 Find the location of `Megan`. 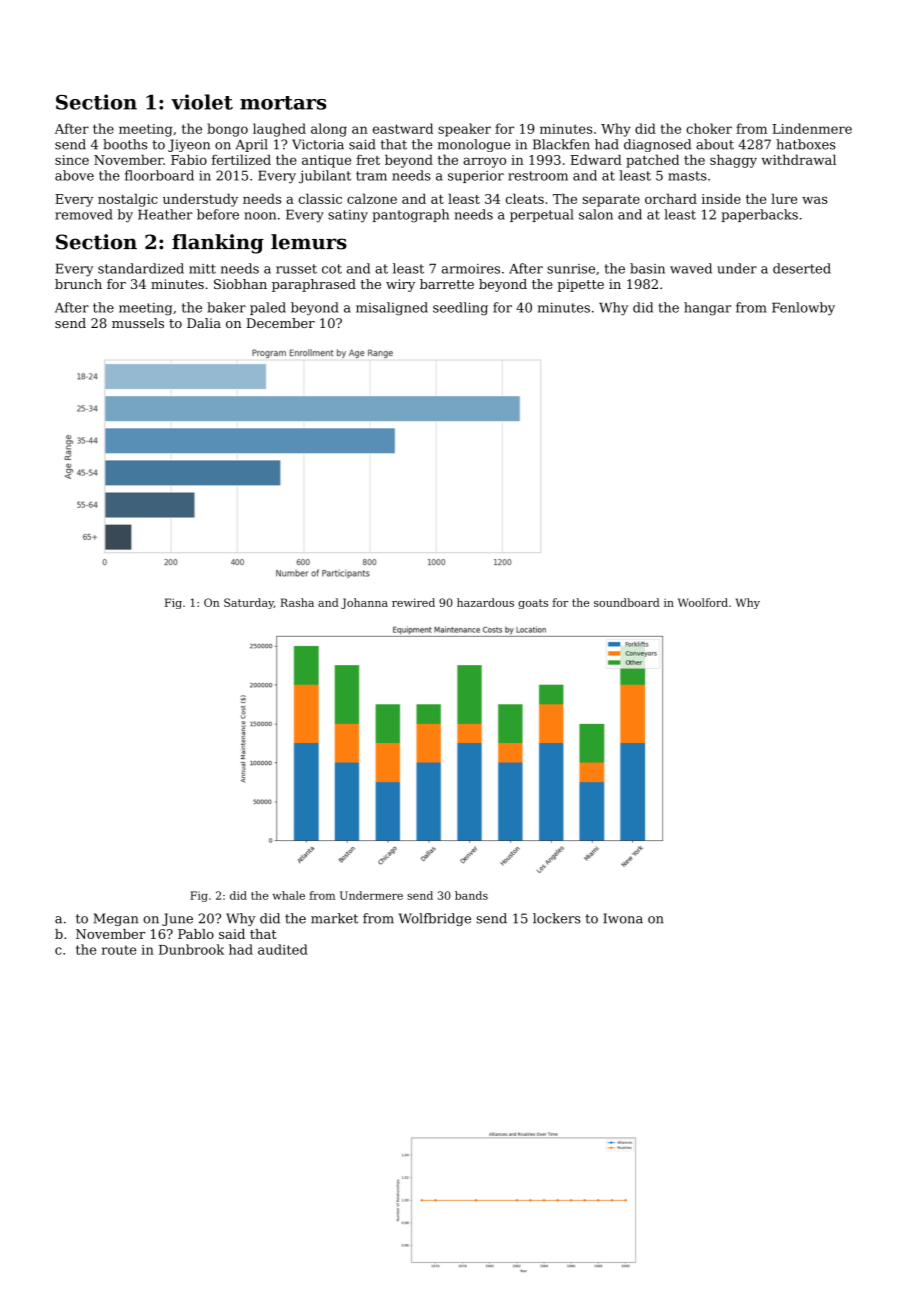

Megan is located at coordinates (116, 919).
